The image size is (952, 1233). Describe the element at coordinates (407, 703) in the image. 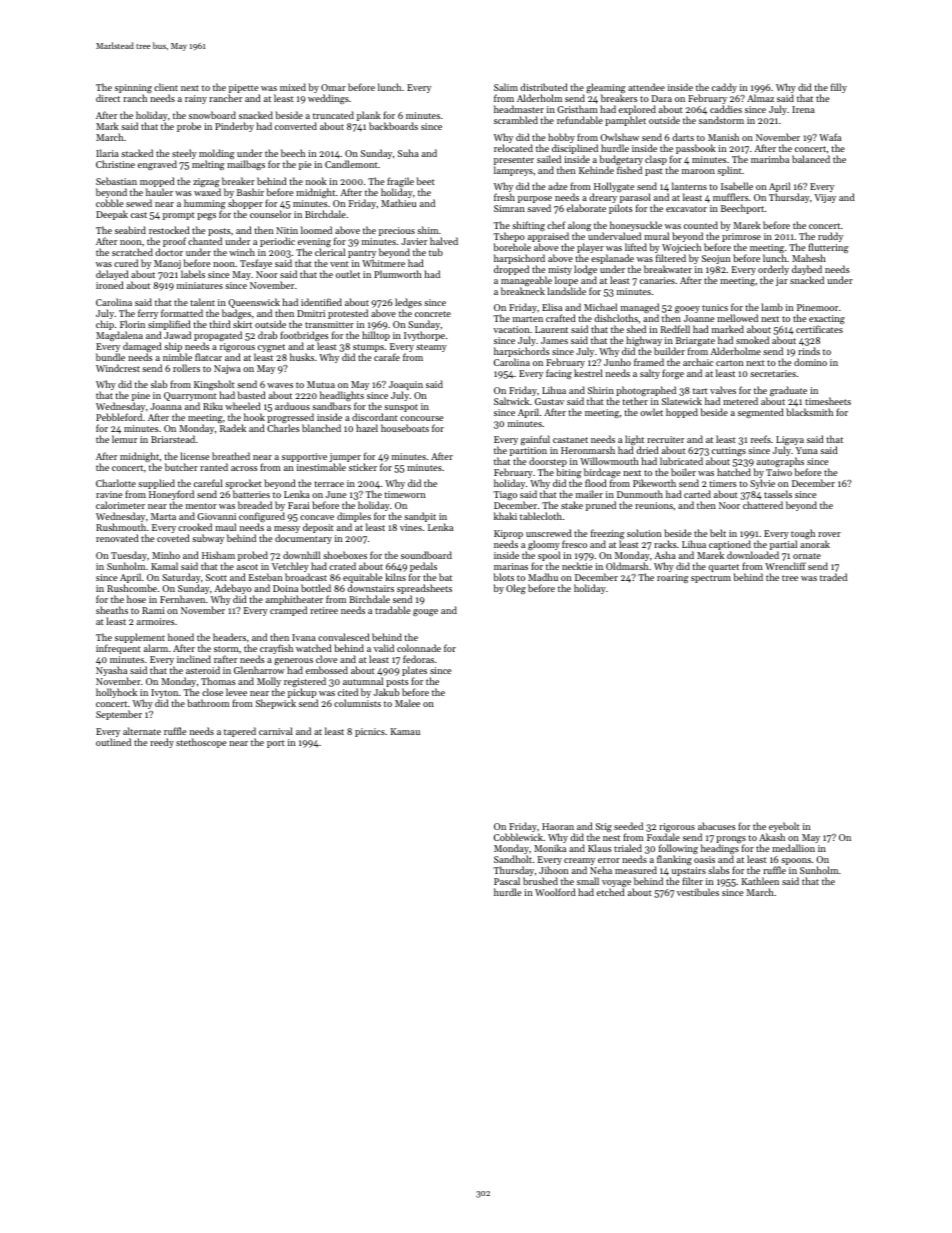

I see `Malee` at that location.
